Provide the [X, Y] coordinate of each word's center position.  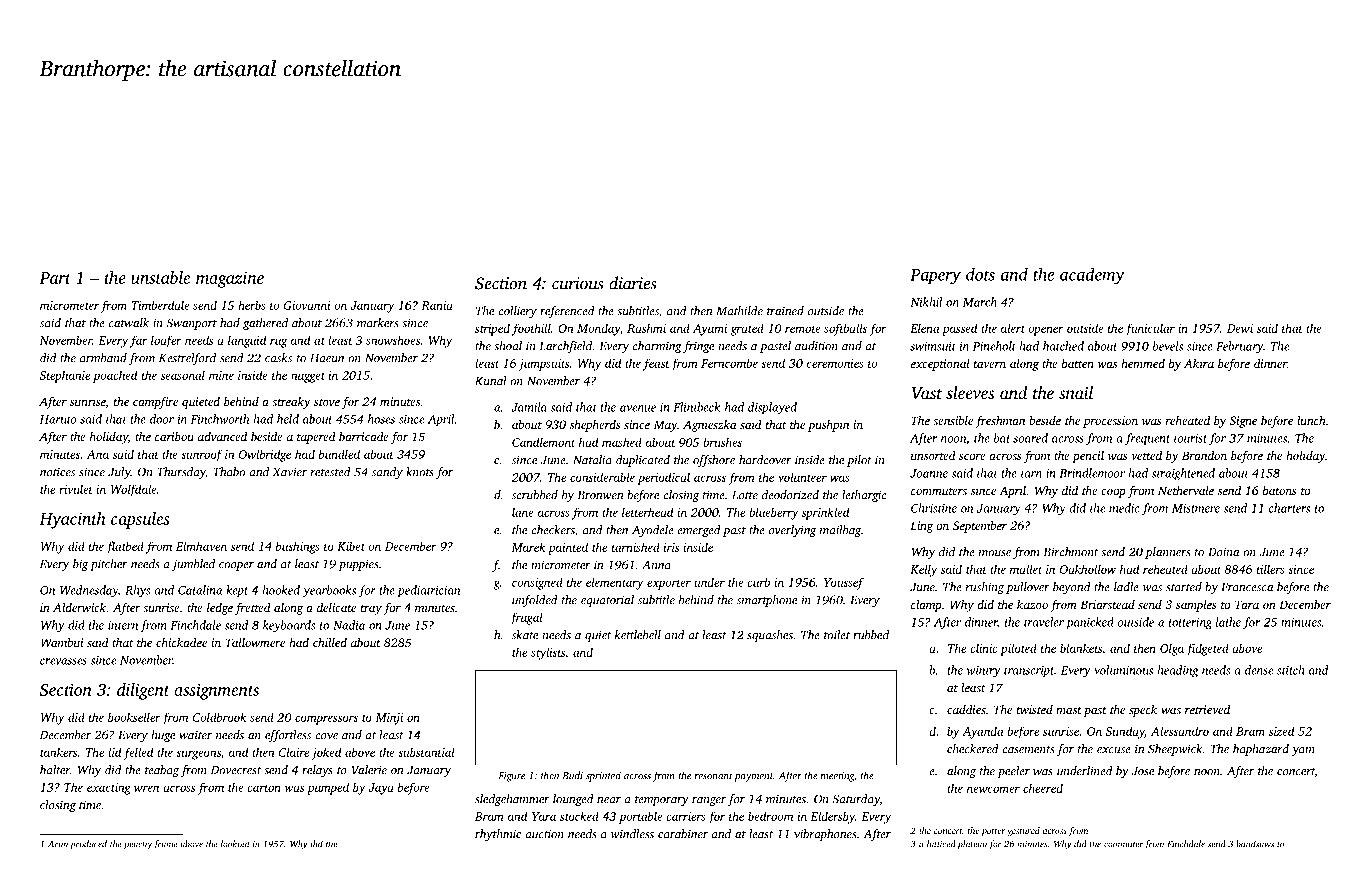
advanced [222, 436]
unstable [160, 277]
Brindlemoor [1092, 473]
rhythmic [498, 835]
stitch [1291, 670]
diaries [633, 283]
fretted [253, 609]
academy [1092, 276]
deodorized [790, 495]
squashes [770, 636]
